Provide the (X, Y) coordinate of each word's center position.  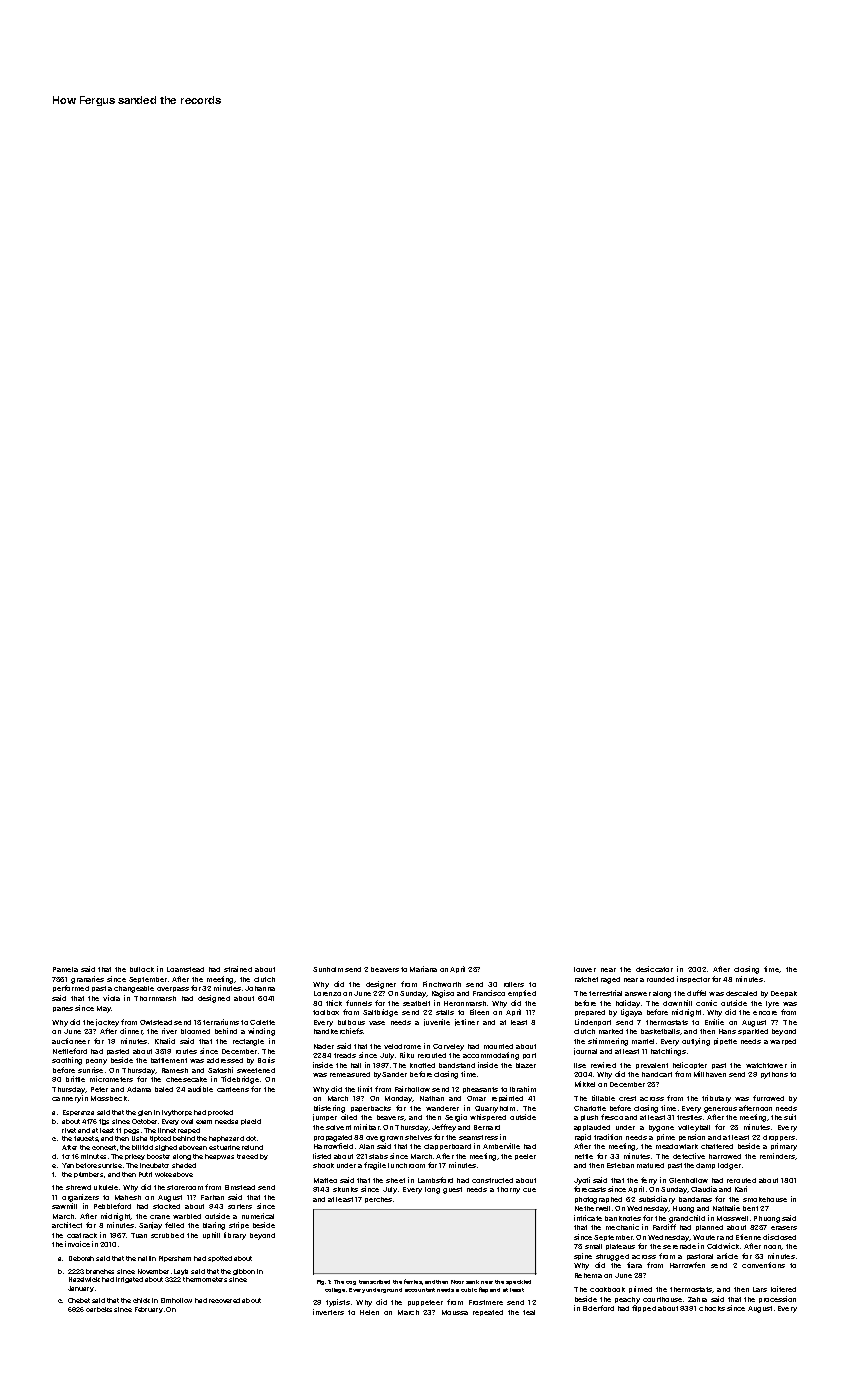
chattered (717, 1146)
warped (783, 1042)
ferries (413, 1281)
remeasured (350, 1074)
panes (63, 1009)
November (153, 1271)
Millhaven (710, 1074)
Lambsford (435, 1180)
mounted (498, 1046)
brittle (75, 1079)
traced (247, 1156)
